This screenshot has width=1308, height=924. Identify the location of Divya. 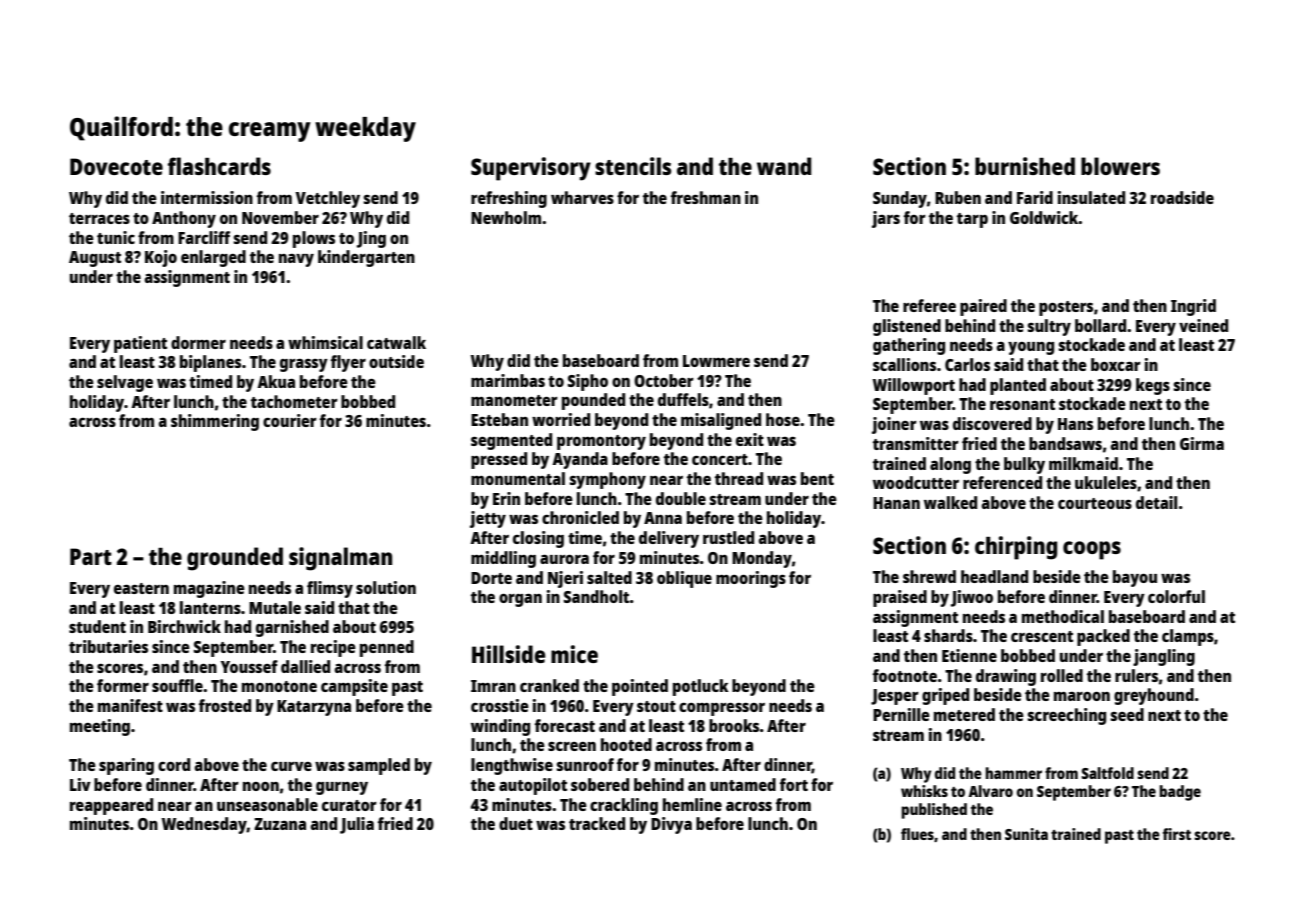
(671, 825).
